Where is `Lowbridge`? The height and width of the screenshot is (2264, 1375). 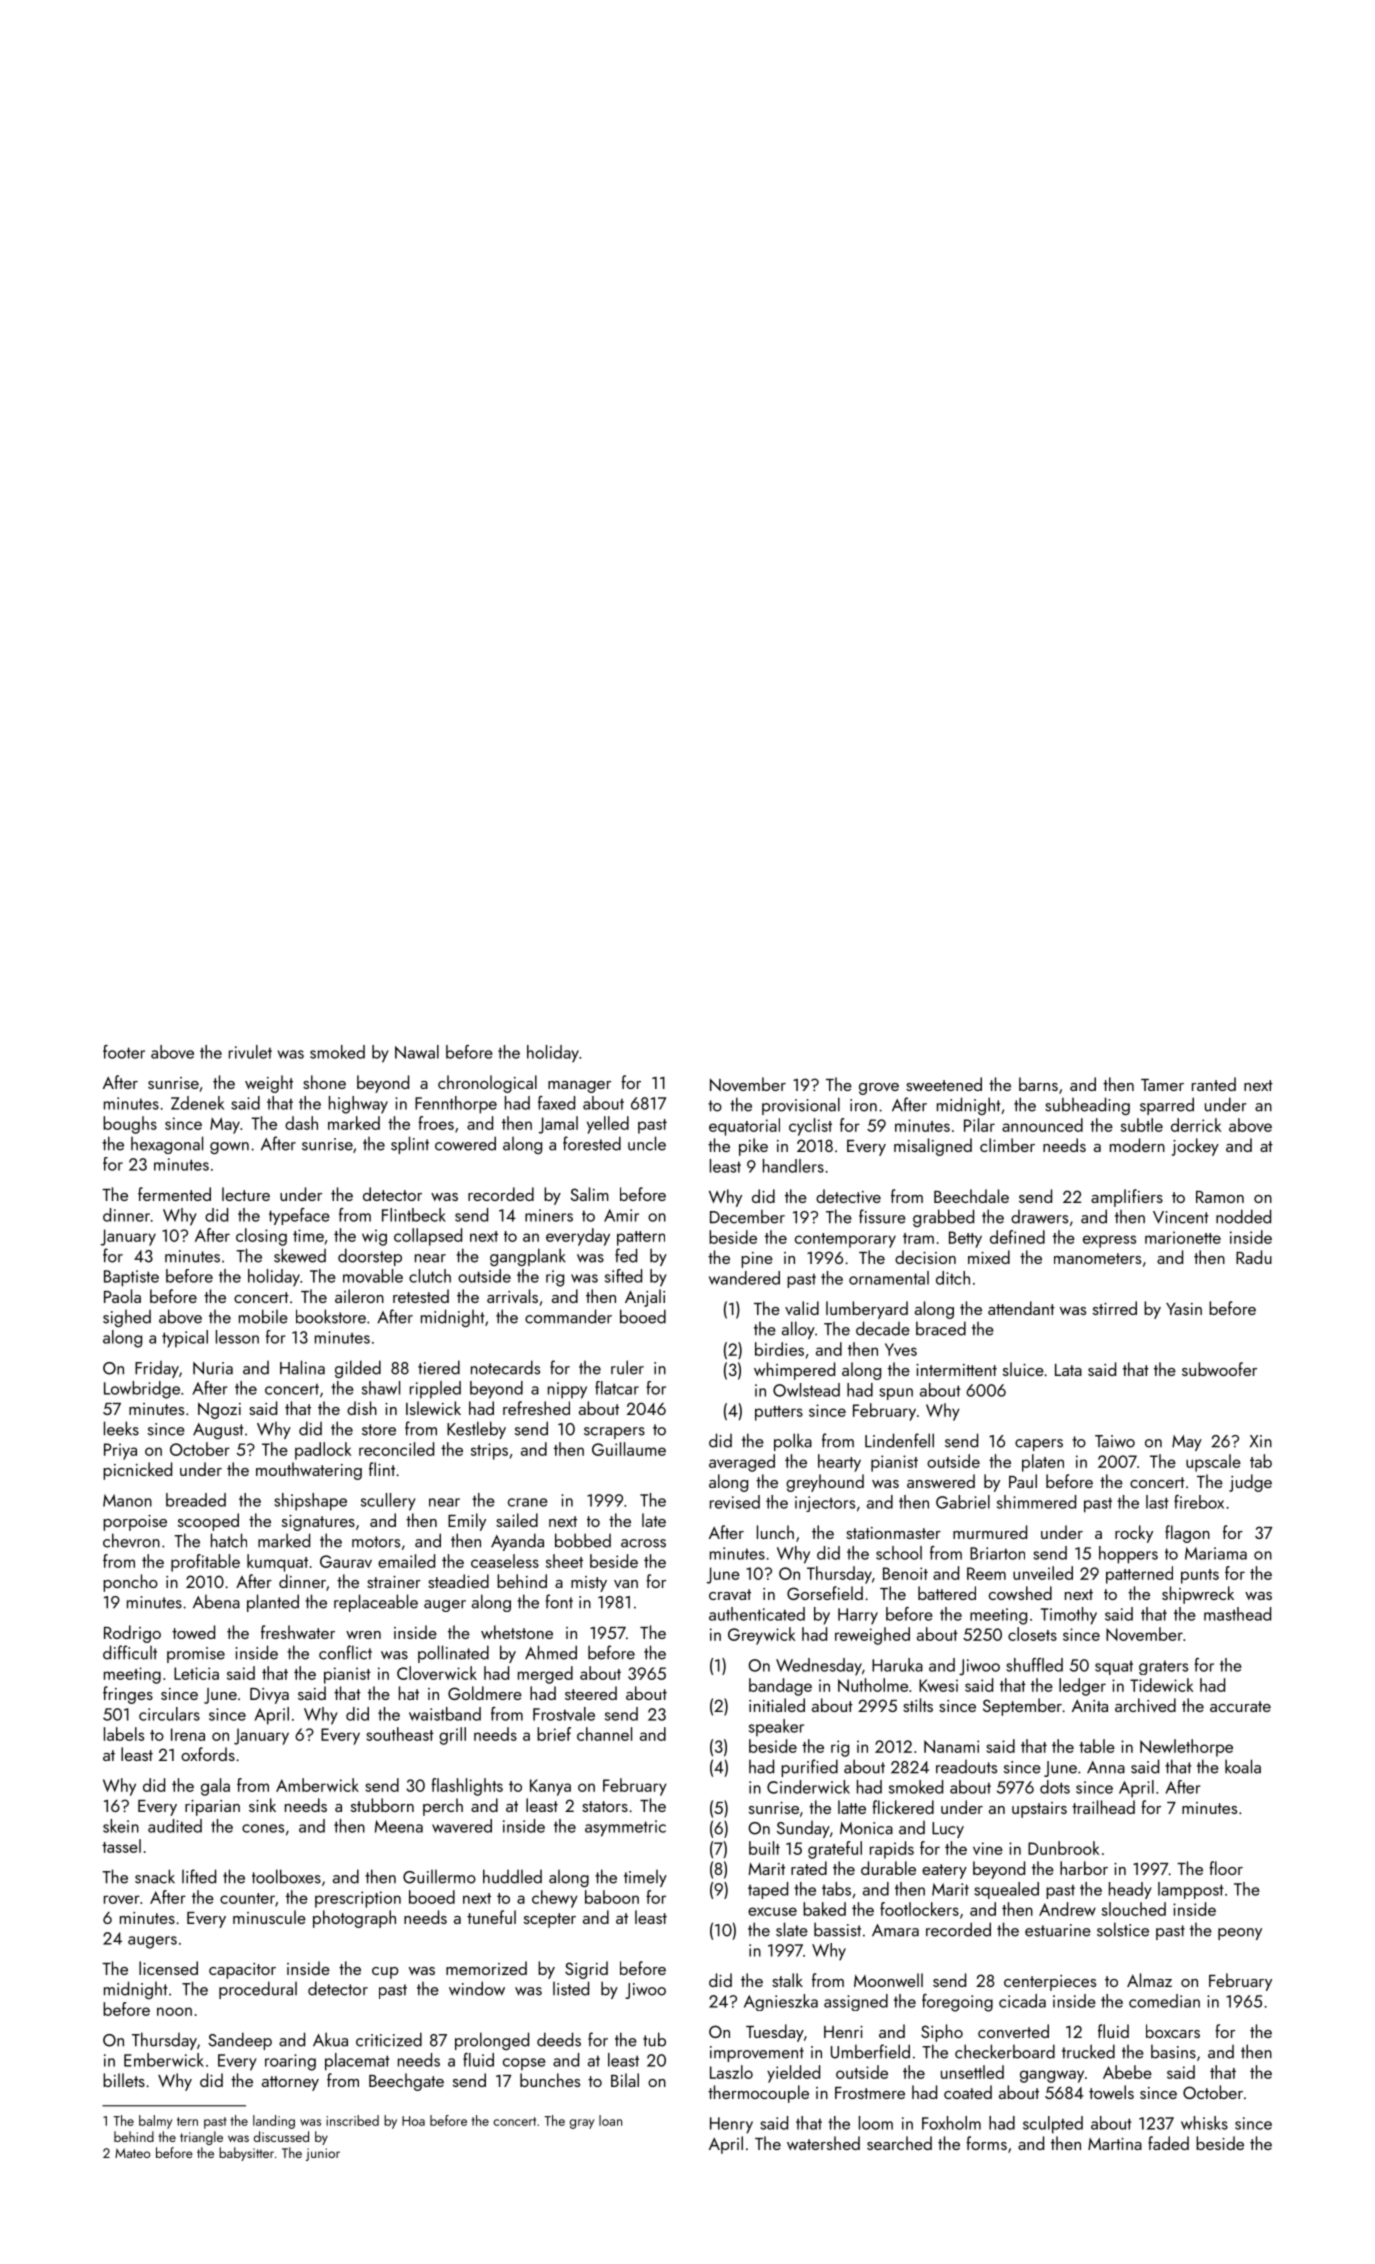
Lowbridge is located at coordinates (142, 1390).
